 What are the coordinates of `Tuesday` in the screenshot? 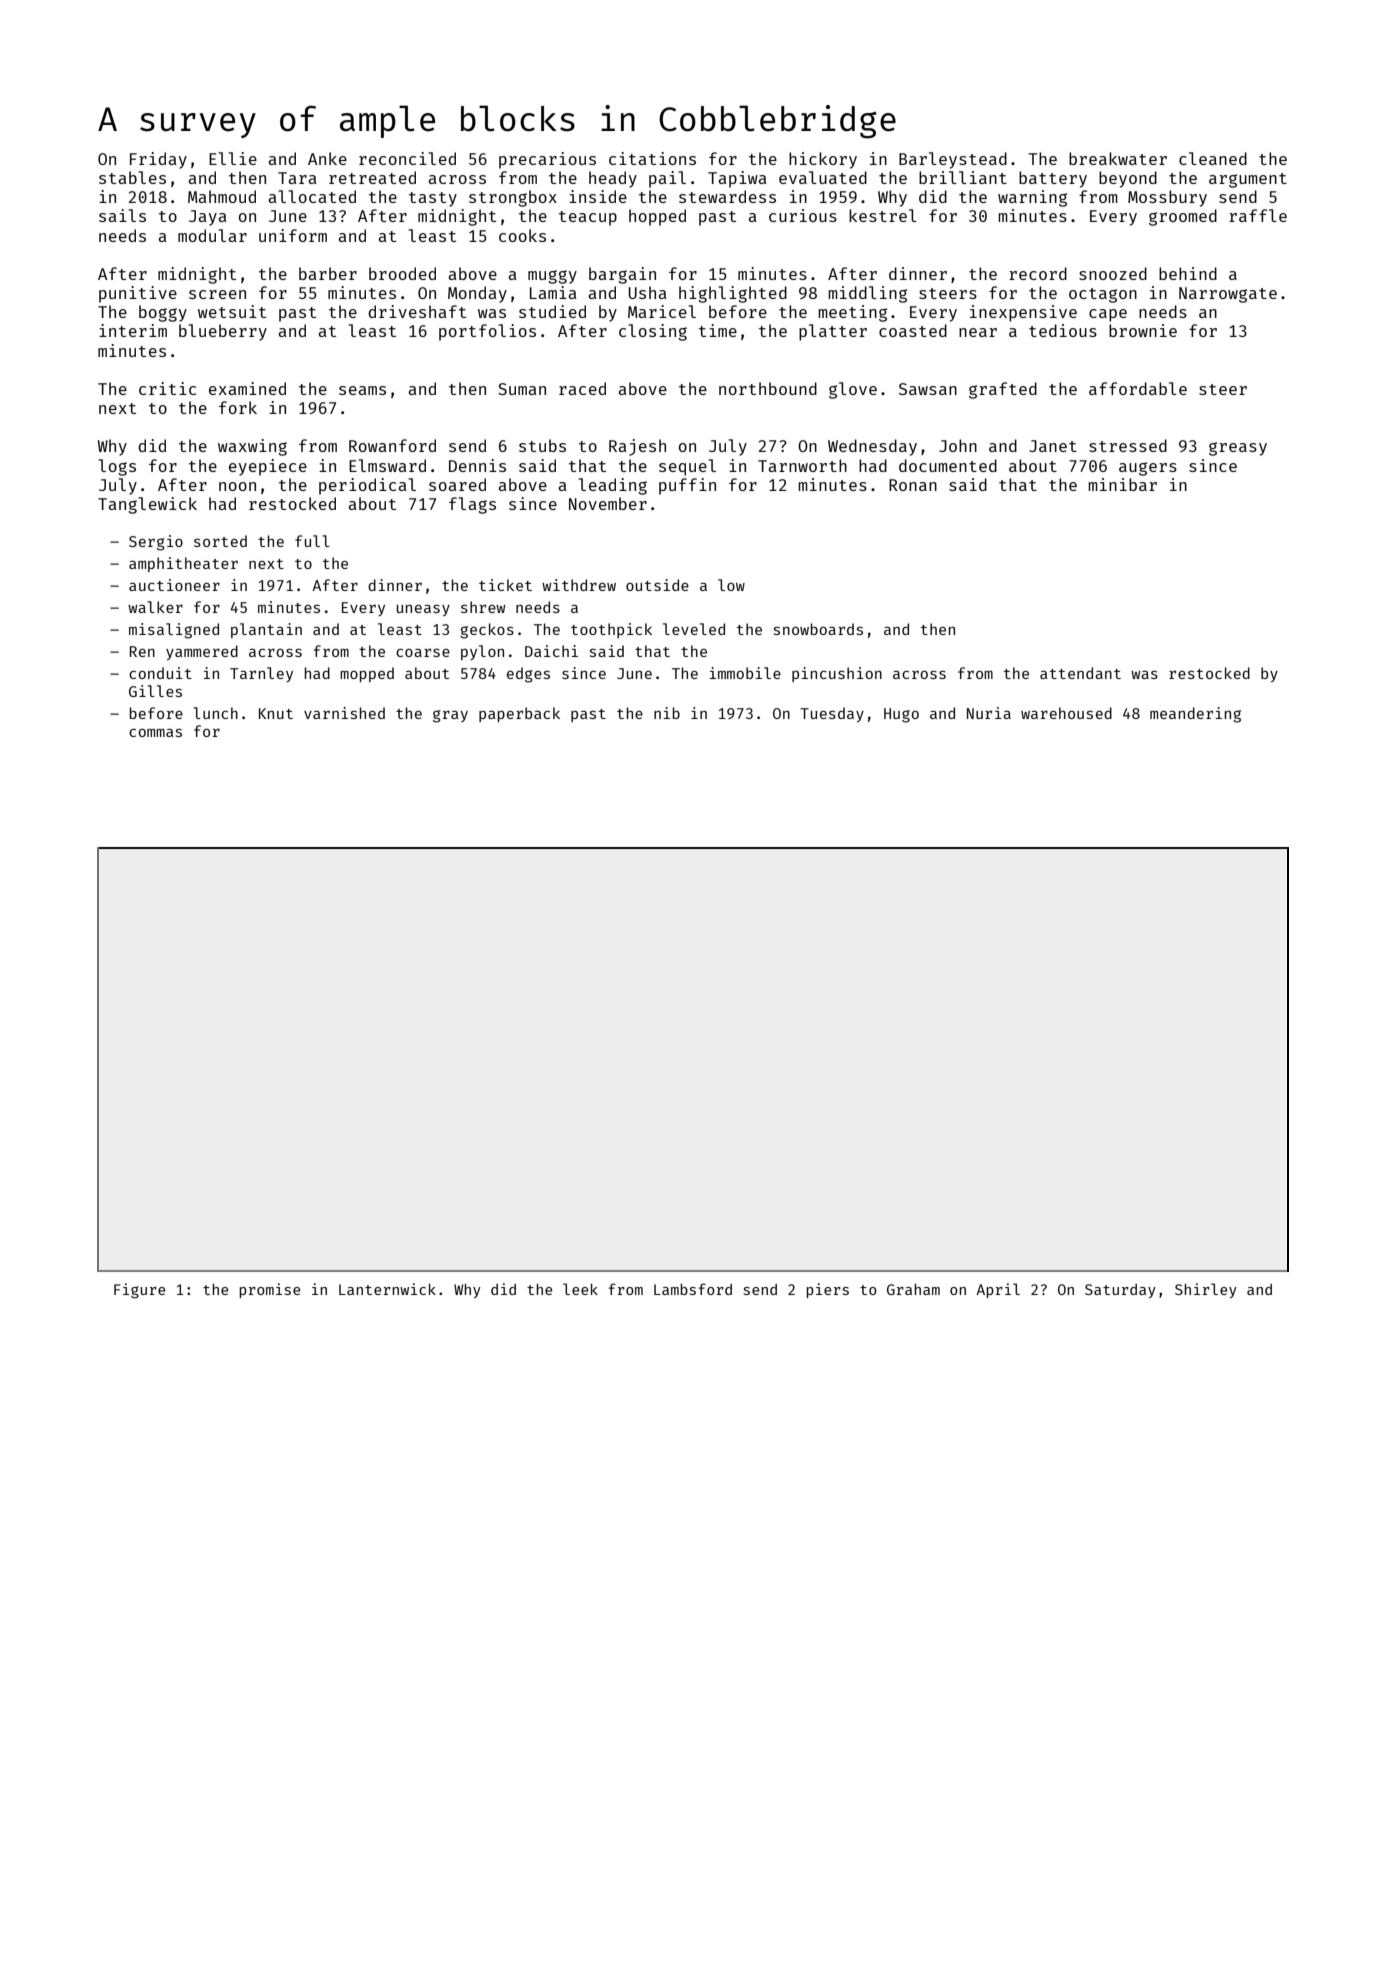 It's located at (832, 714).
